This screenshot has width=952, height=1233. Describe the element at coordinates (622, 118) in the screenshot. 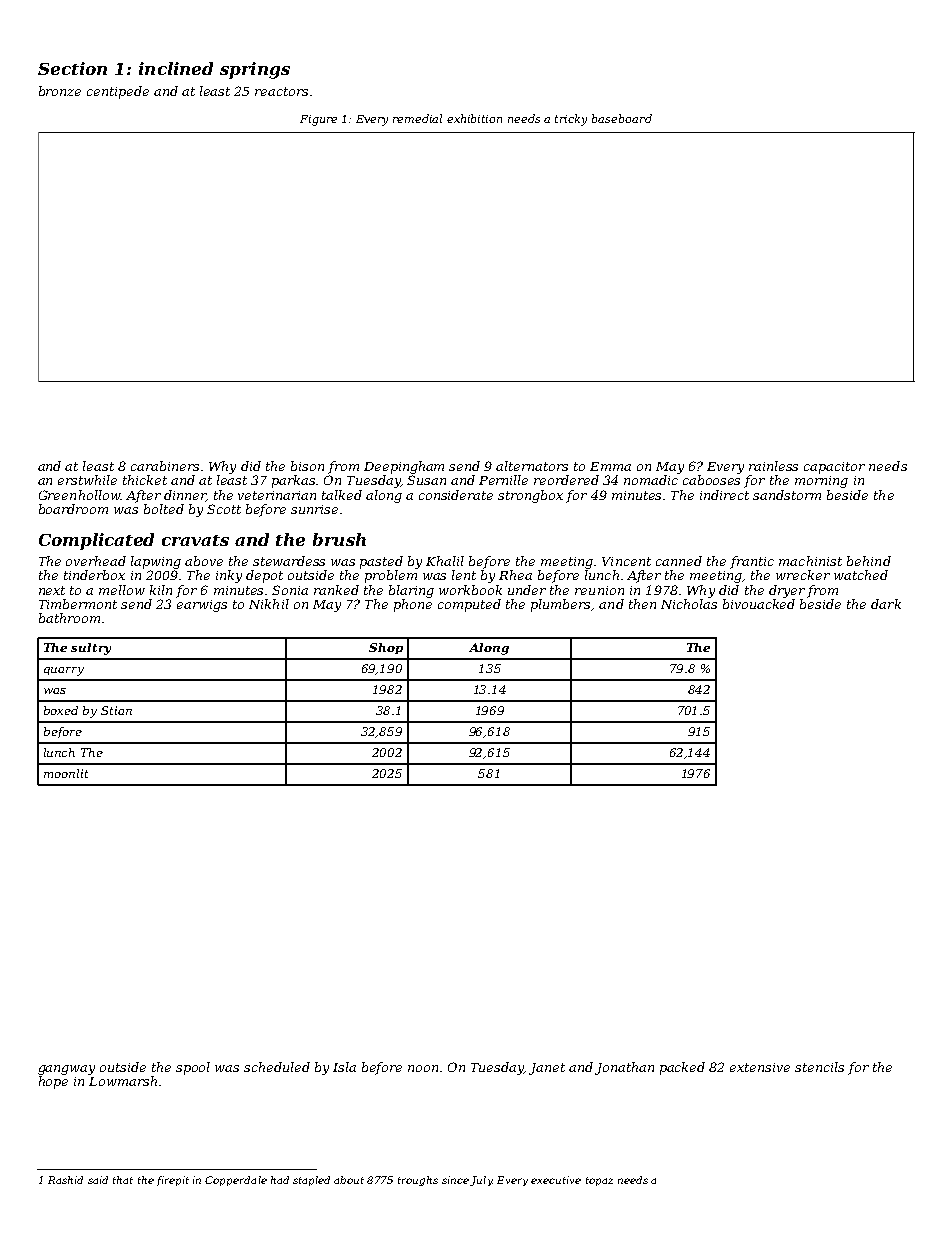

I see `baseboard` at that location.
